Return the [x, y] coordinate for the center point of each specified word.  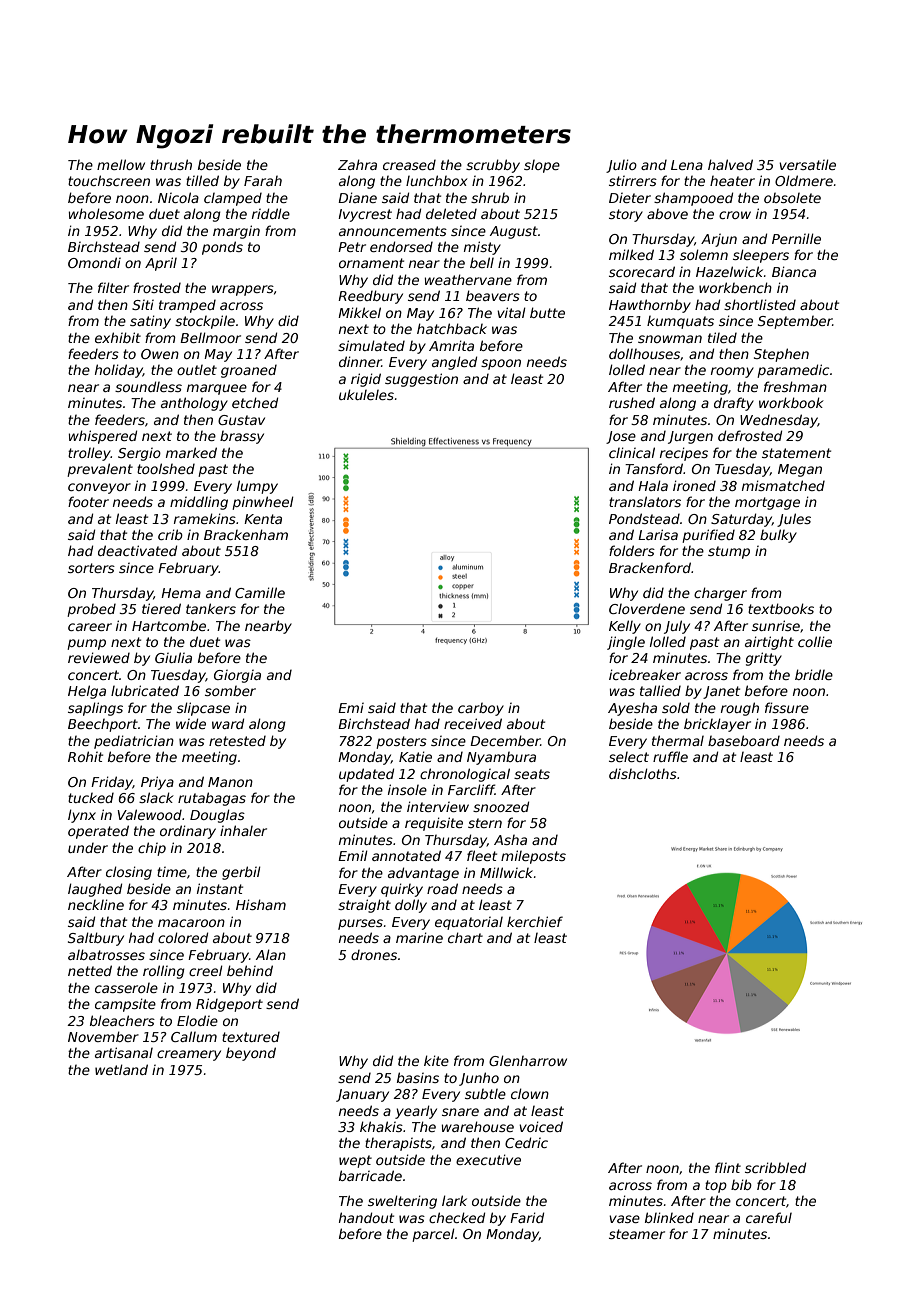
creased [409, 165]
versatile [807, 164]
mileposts [533, 857]
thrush [171, 164]
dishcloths [643, 773]
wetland [121, 1069]
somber [230, 691]
